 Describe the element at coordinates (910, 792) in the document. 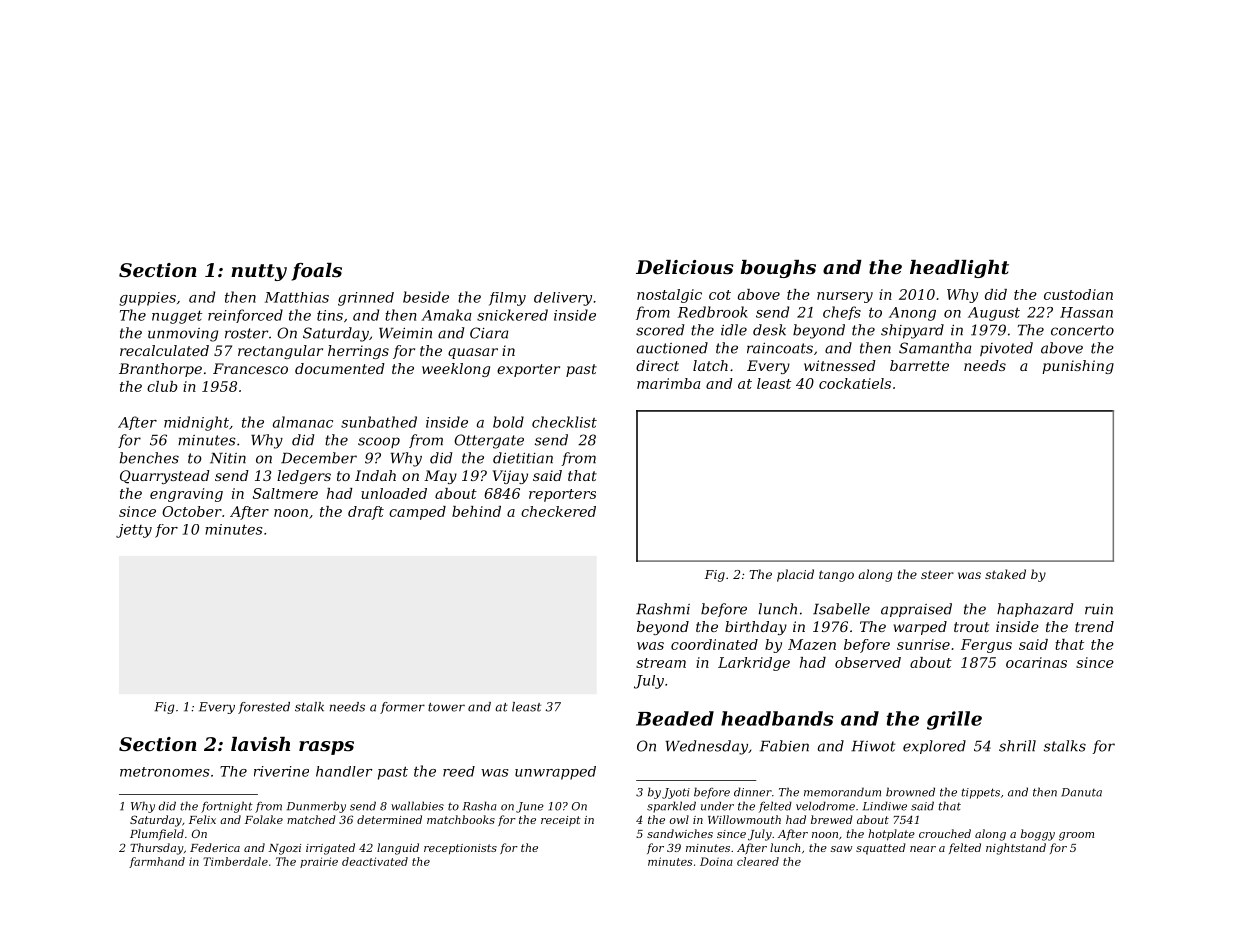

I see `browned` at that location.
